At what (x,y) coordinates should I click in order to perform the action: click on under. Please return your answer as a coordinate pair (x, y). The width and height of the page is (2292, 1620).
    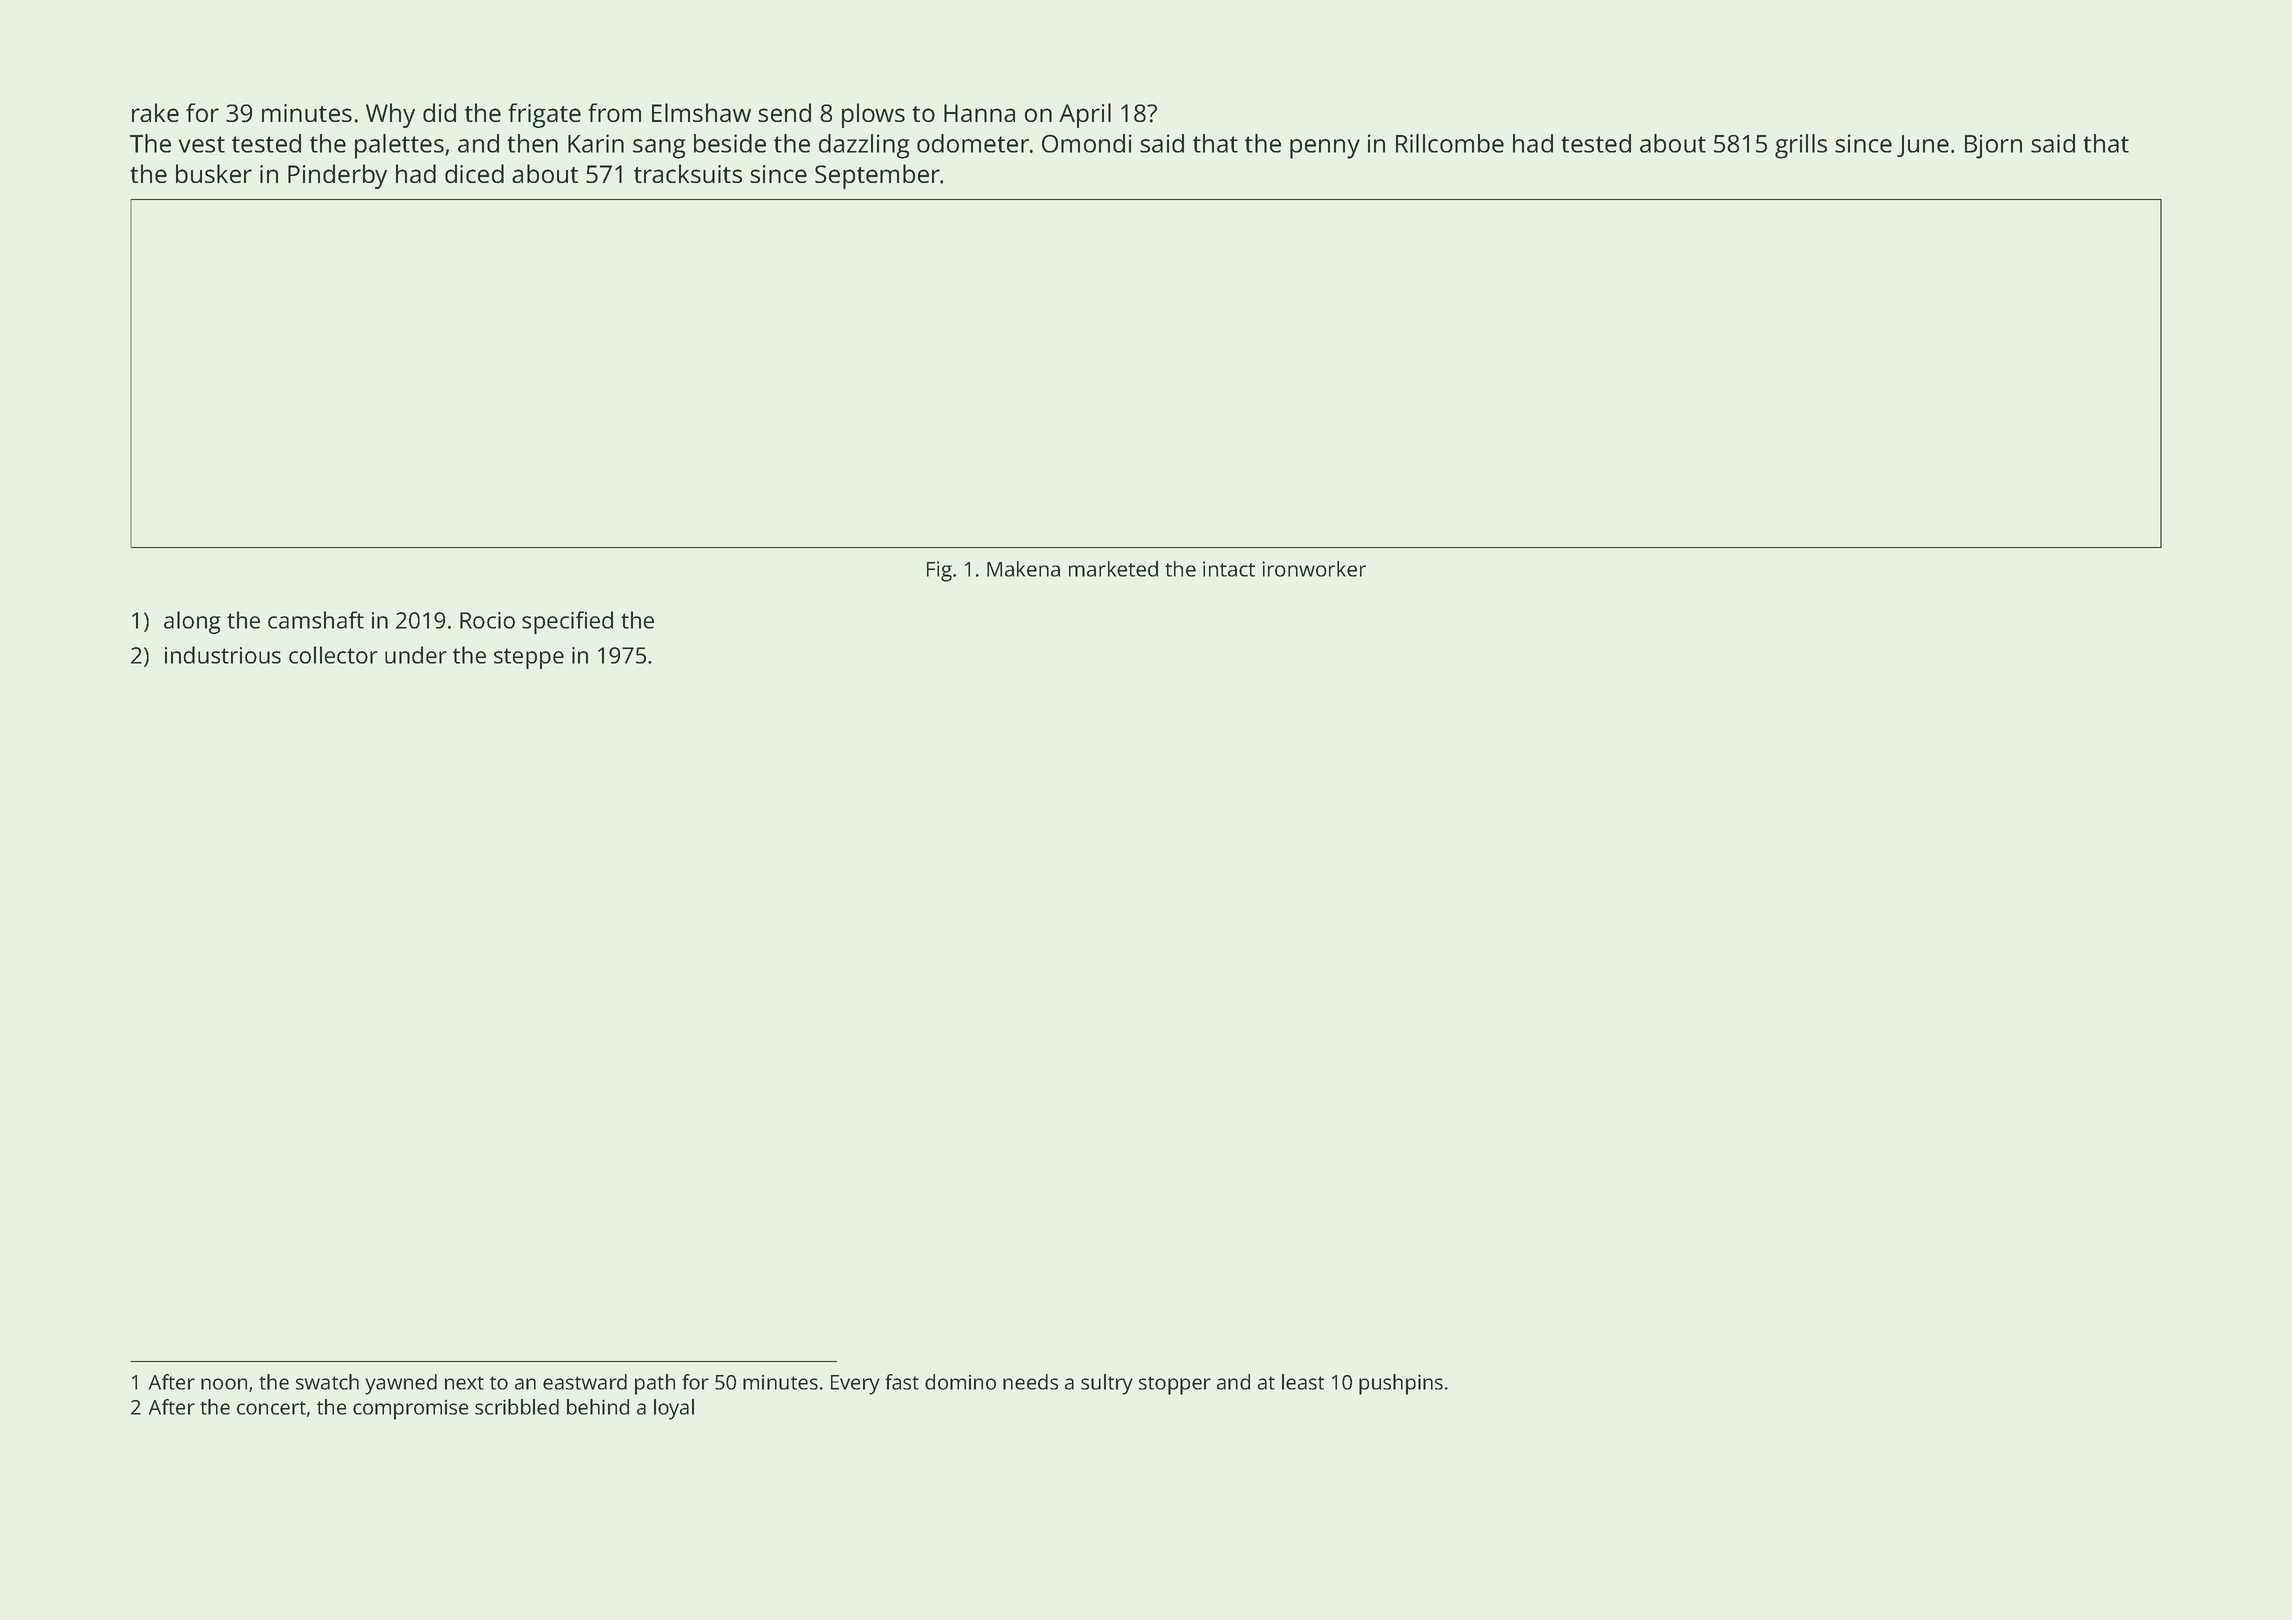
    Looking at the image, I should click on (416, 655).
